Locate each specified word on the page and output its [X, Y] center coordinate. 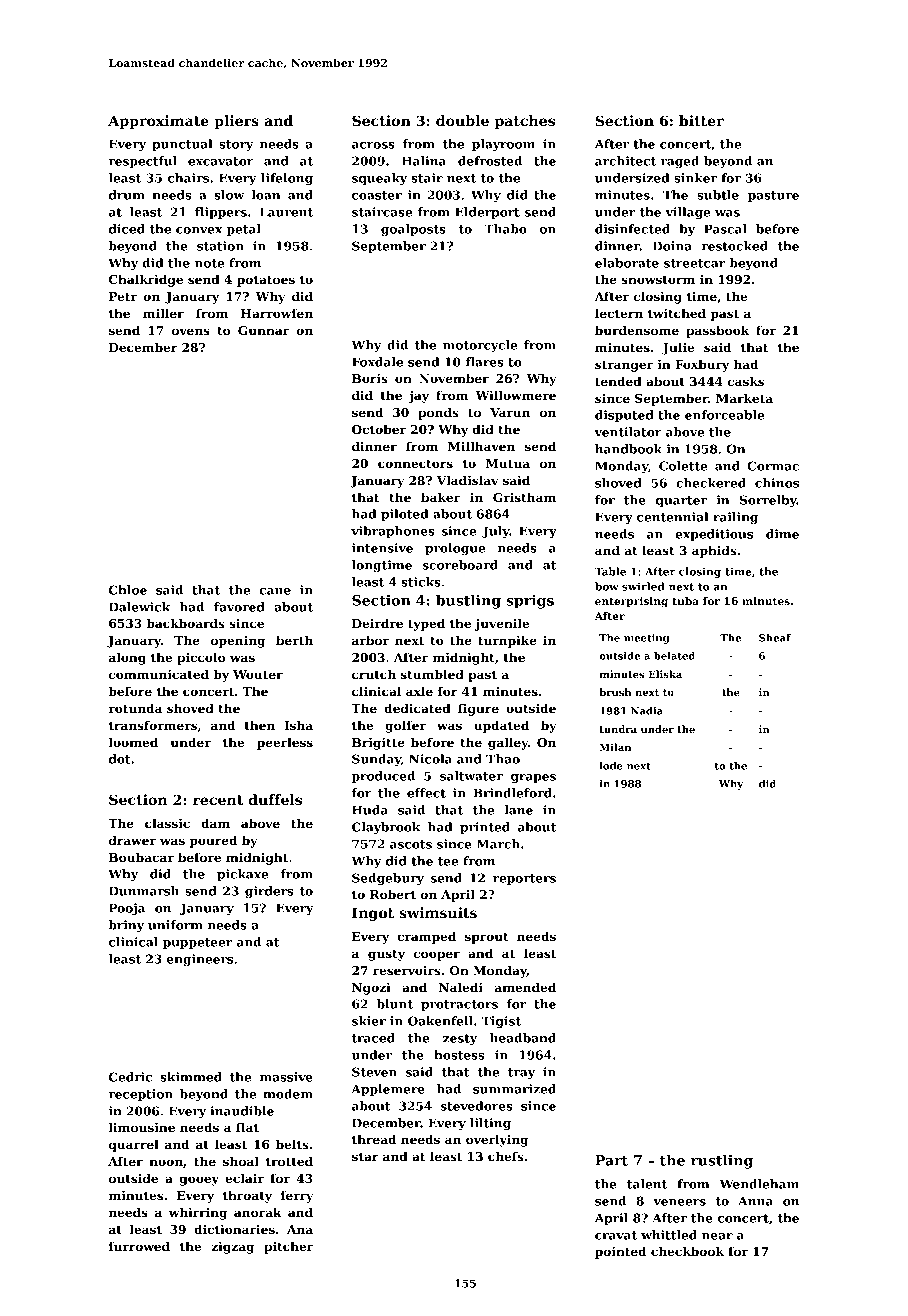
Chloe [128, 590]
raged [680, 162]
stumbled [432, 674]
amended [525, 987]
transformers [153, 725]
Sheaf [775, 638]
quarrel [134, 1145]
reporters [524, 879]
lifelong [287, 179]
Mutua [508, 463]
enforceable [724, 415]
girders [269, 892]
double [462, 120]
